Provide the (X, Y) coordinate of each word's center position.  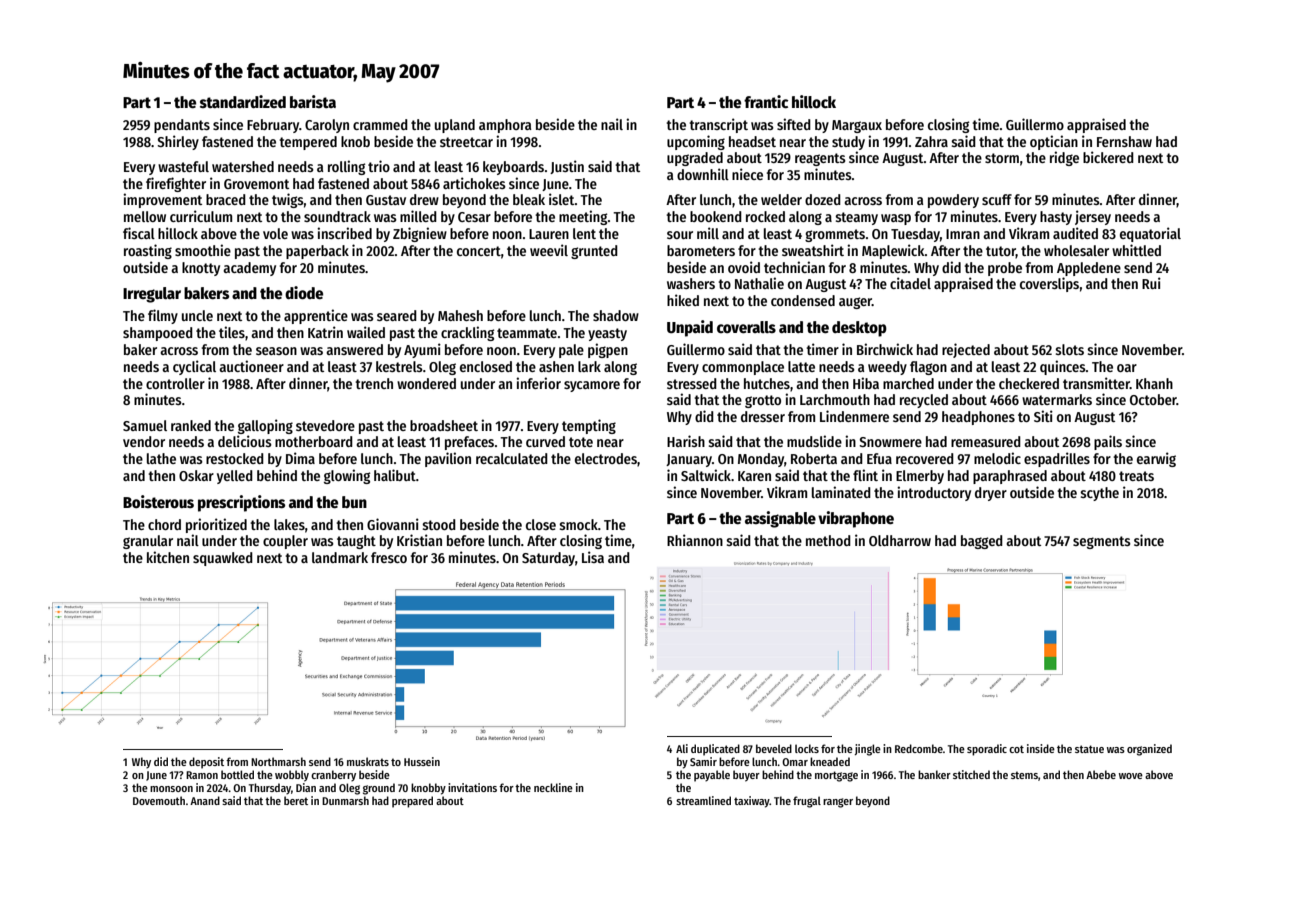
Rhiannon (695, 540)
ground (379, 789)
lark (589, 366)
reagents (820, 159)
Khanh (1154, 383)
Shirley (178, 142)
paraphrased (1010, 477)
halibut (395, 475)
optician (1054, 142)
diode (304, 293)
